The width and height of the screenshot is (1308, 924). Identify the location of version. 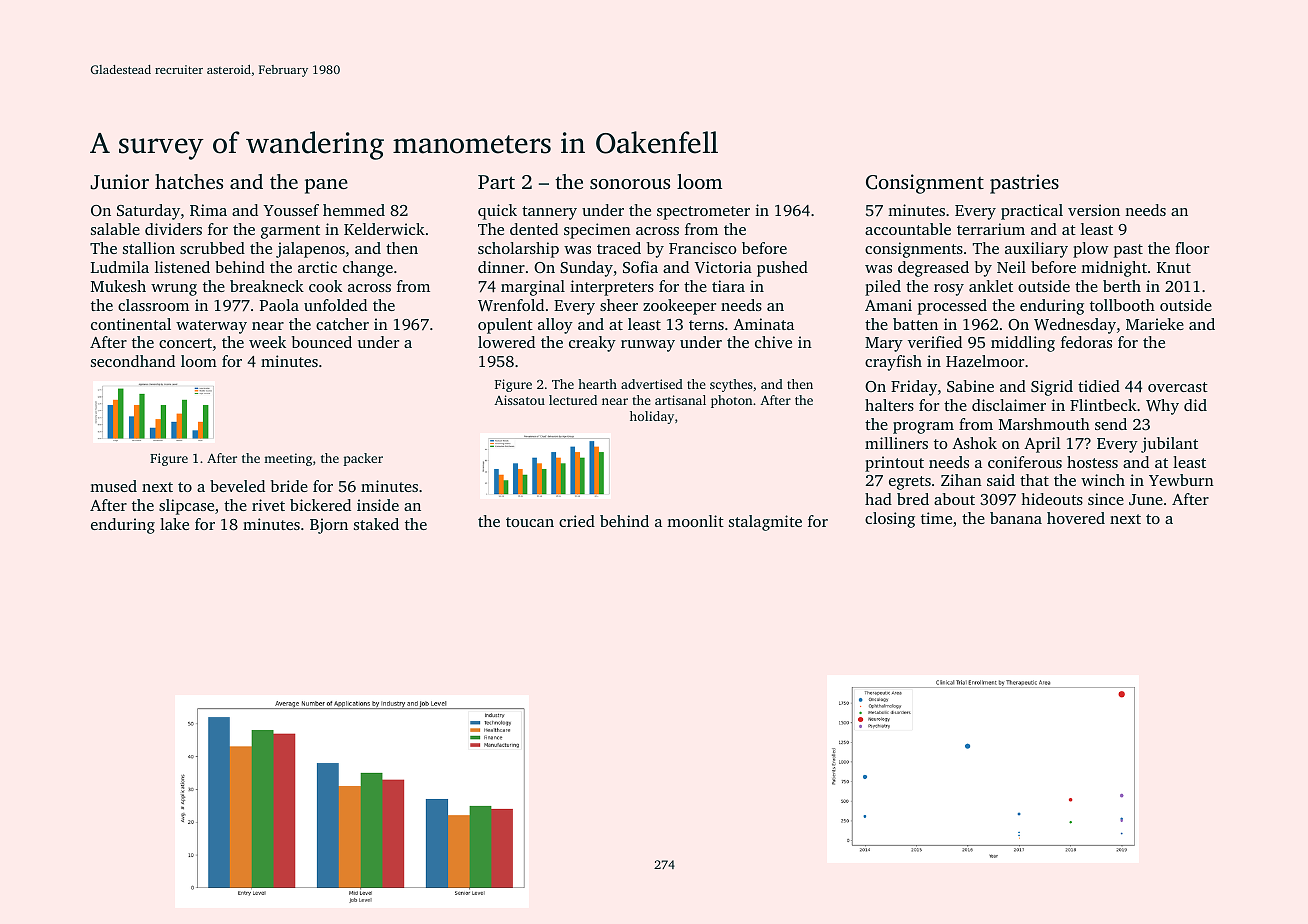
(1094, 210).
